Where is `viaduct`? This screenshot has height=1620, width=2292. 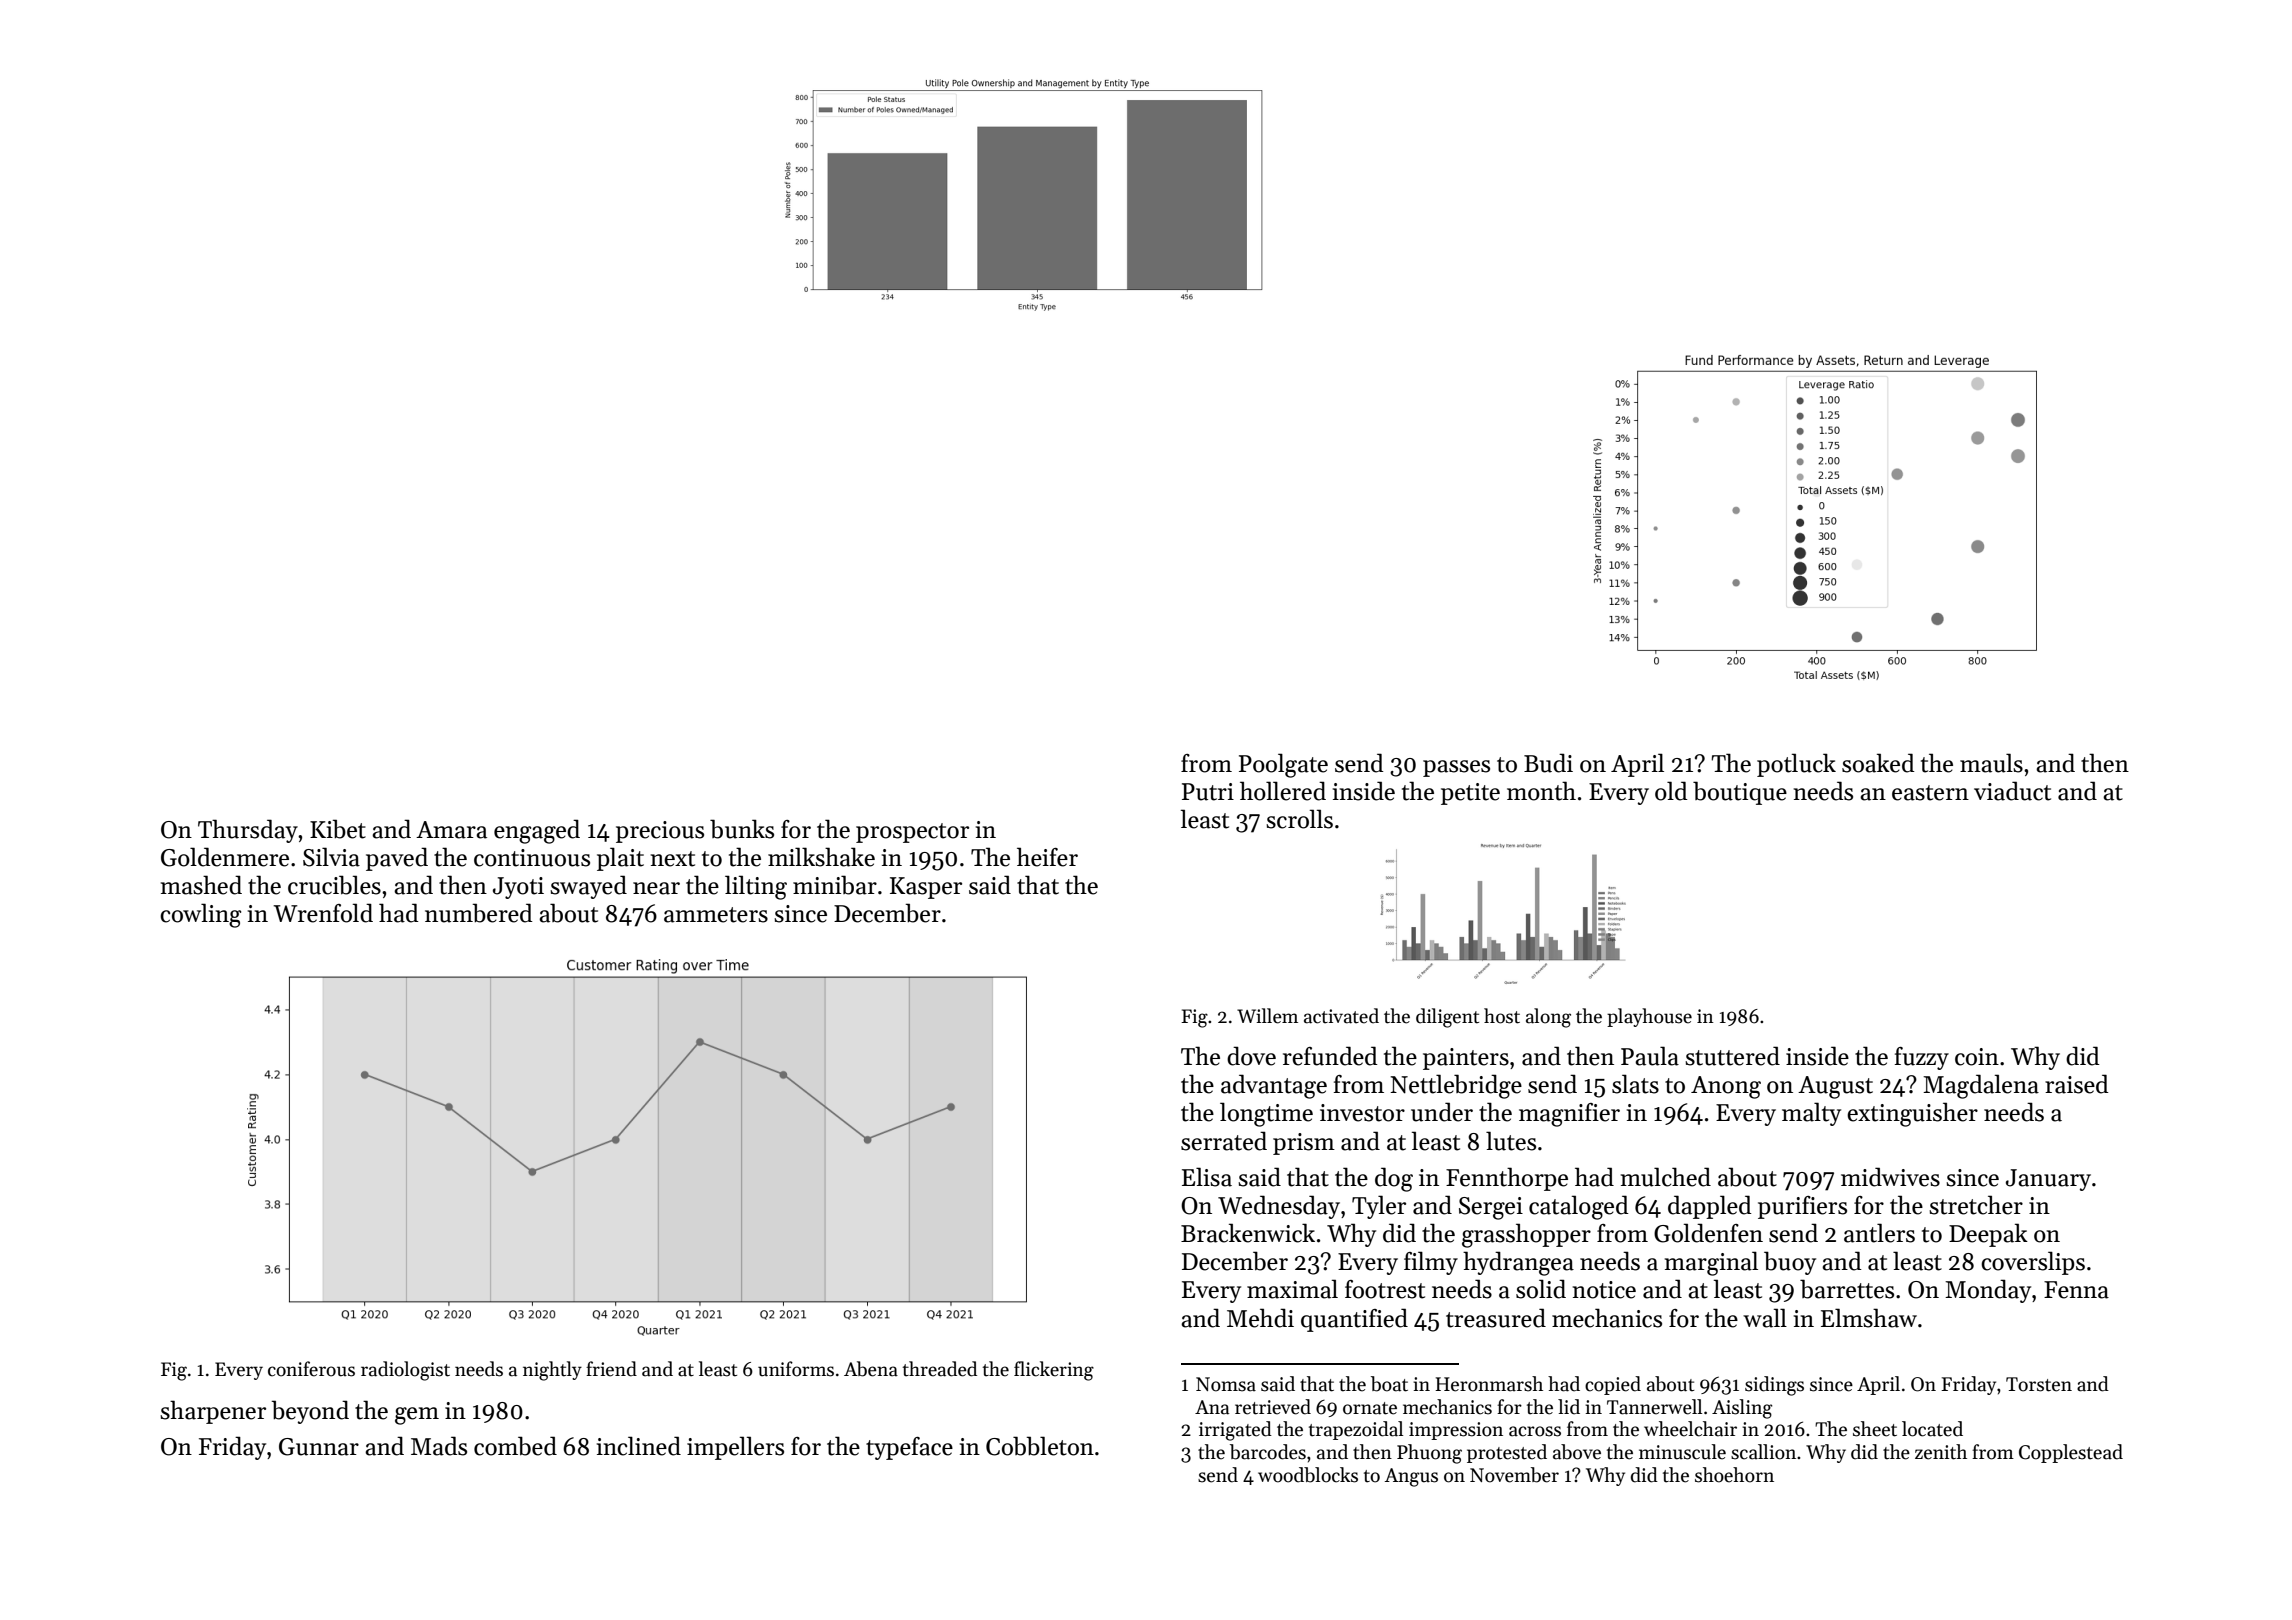 viaduct is located at coordinates (2012, 791).
